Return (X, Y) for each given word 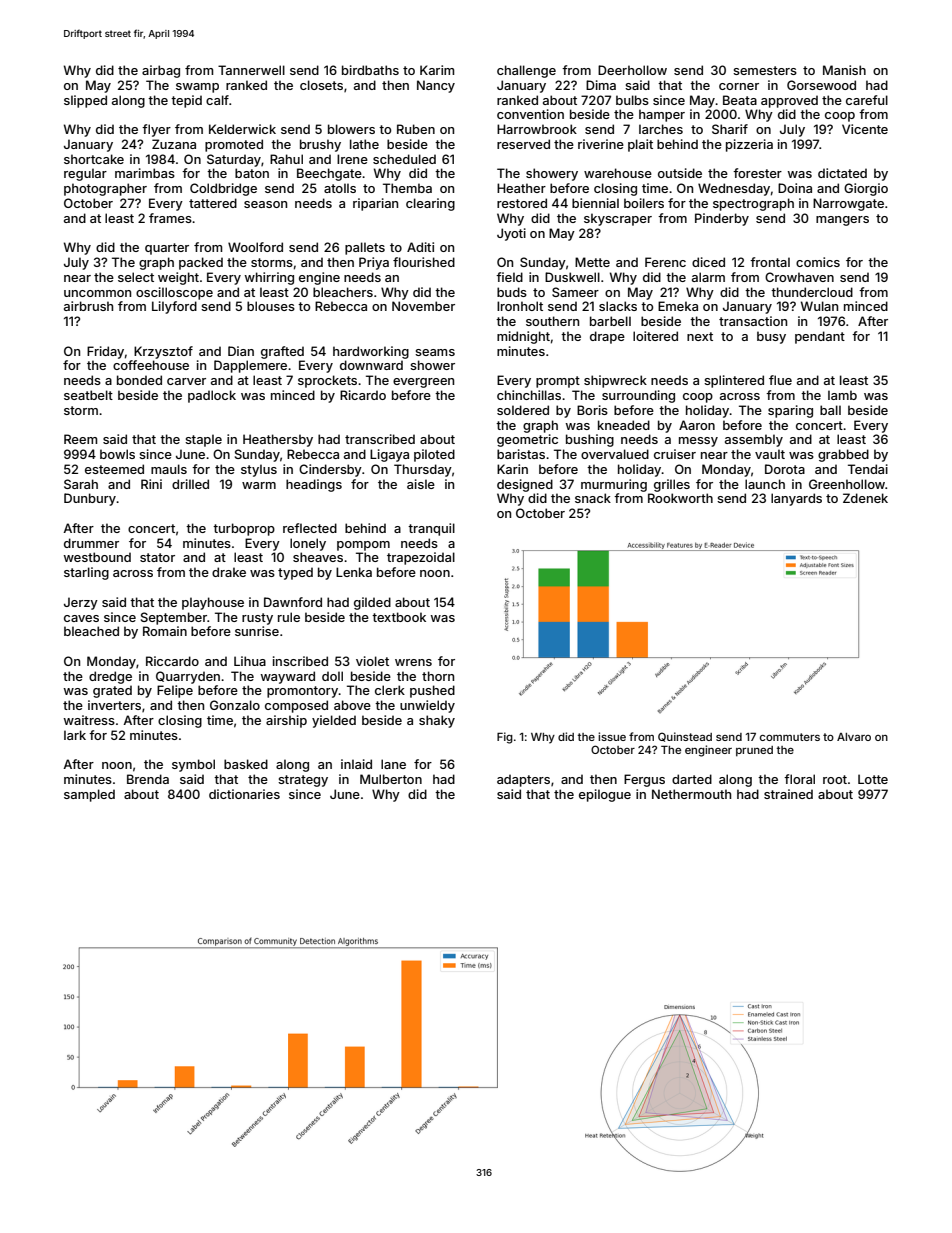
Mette (592, 262)
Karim (437, 70)
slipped (85, 101)
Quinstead (685, 737)
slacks (618, 306)
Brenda (148, 779)
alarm (708, 277)
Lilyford (174, 307)
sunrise (257, 631)
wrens (413, 662)
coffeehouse (151, 365)
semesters (765, 70)
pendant (820, 337)
